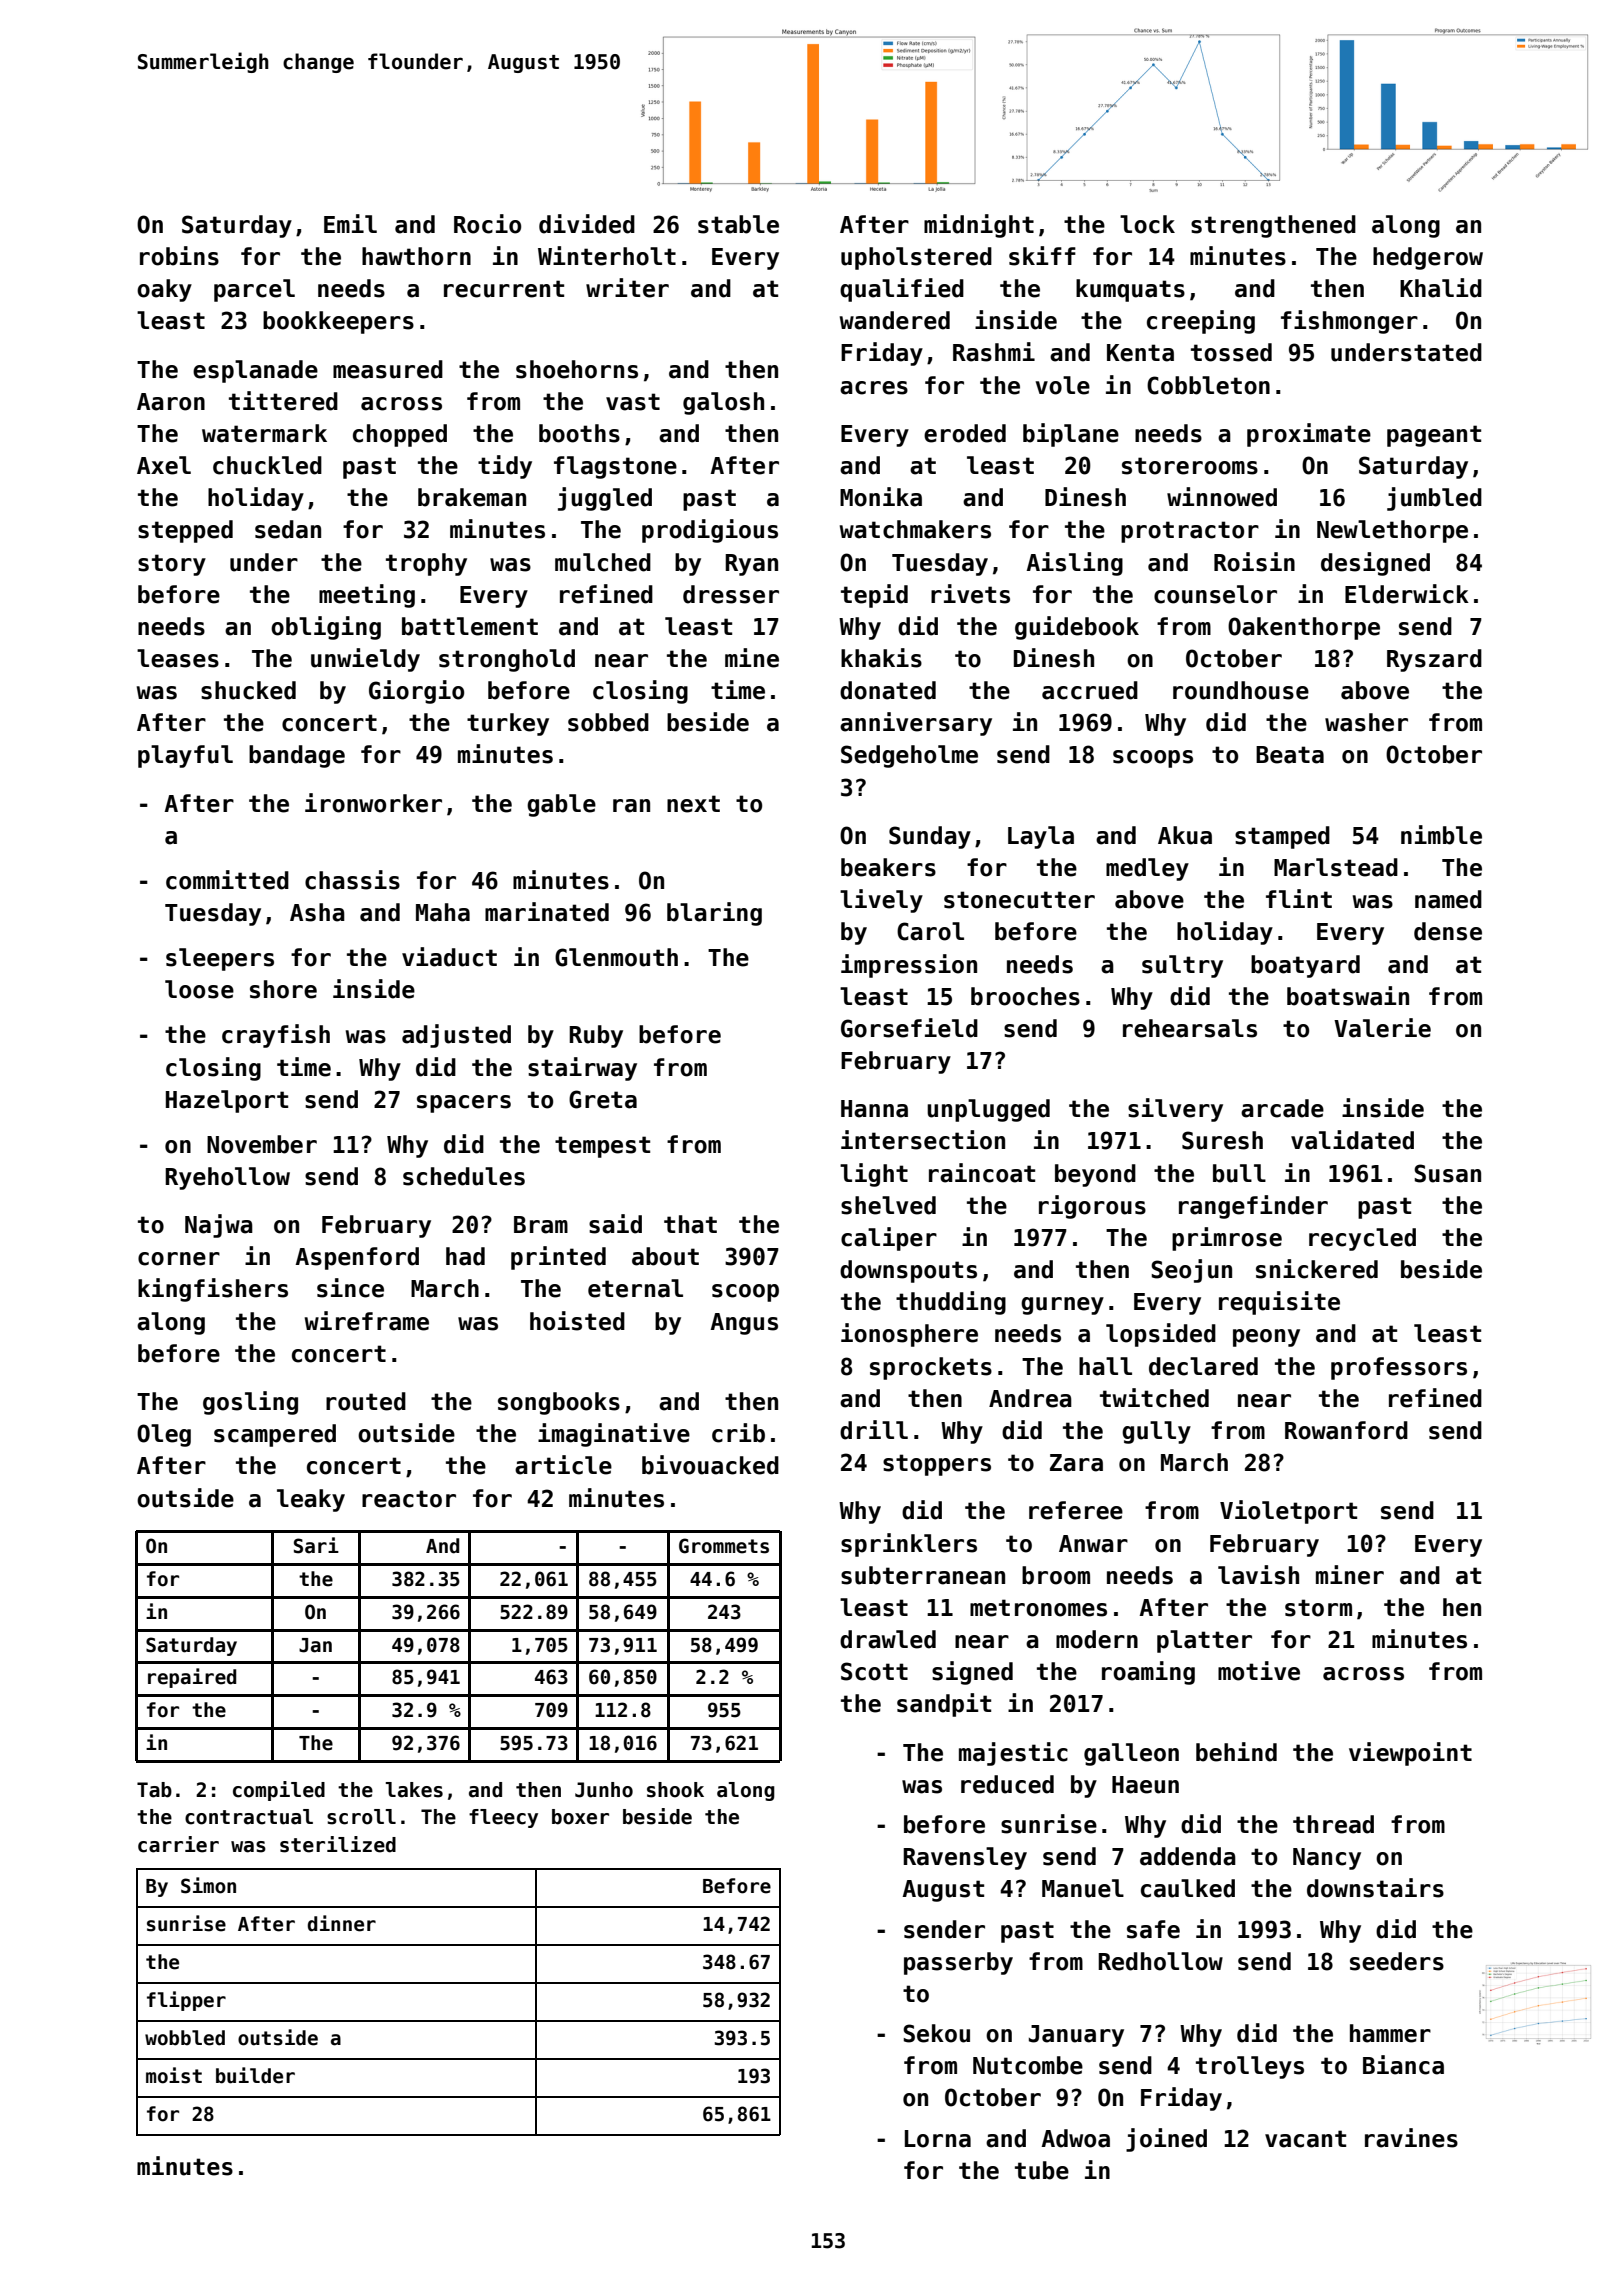 The width and height of the document is (1620, 2292). Describe the element at coordinates (1147, 224) in the document. I see `lock` at that location.
